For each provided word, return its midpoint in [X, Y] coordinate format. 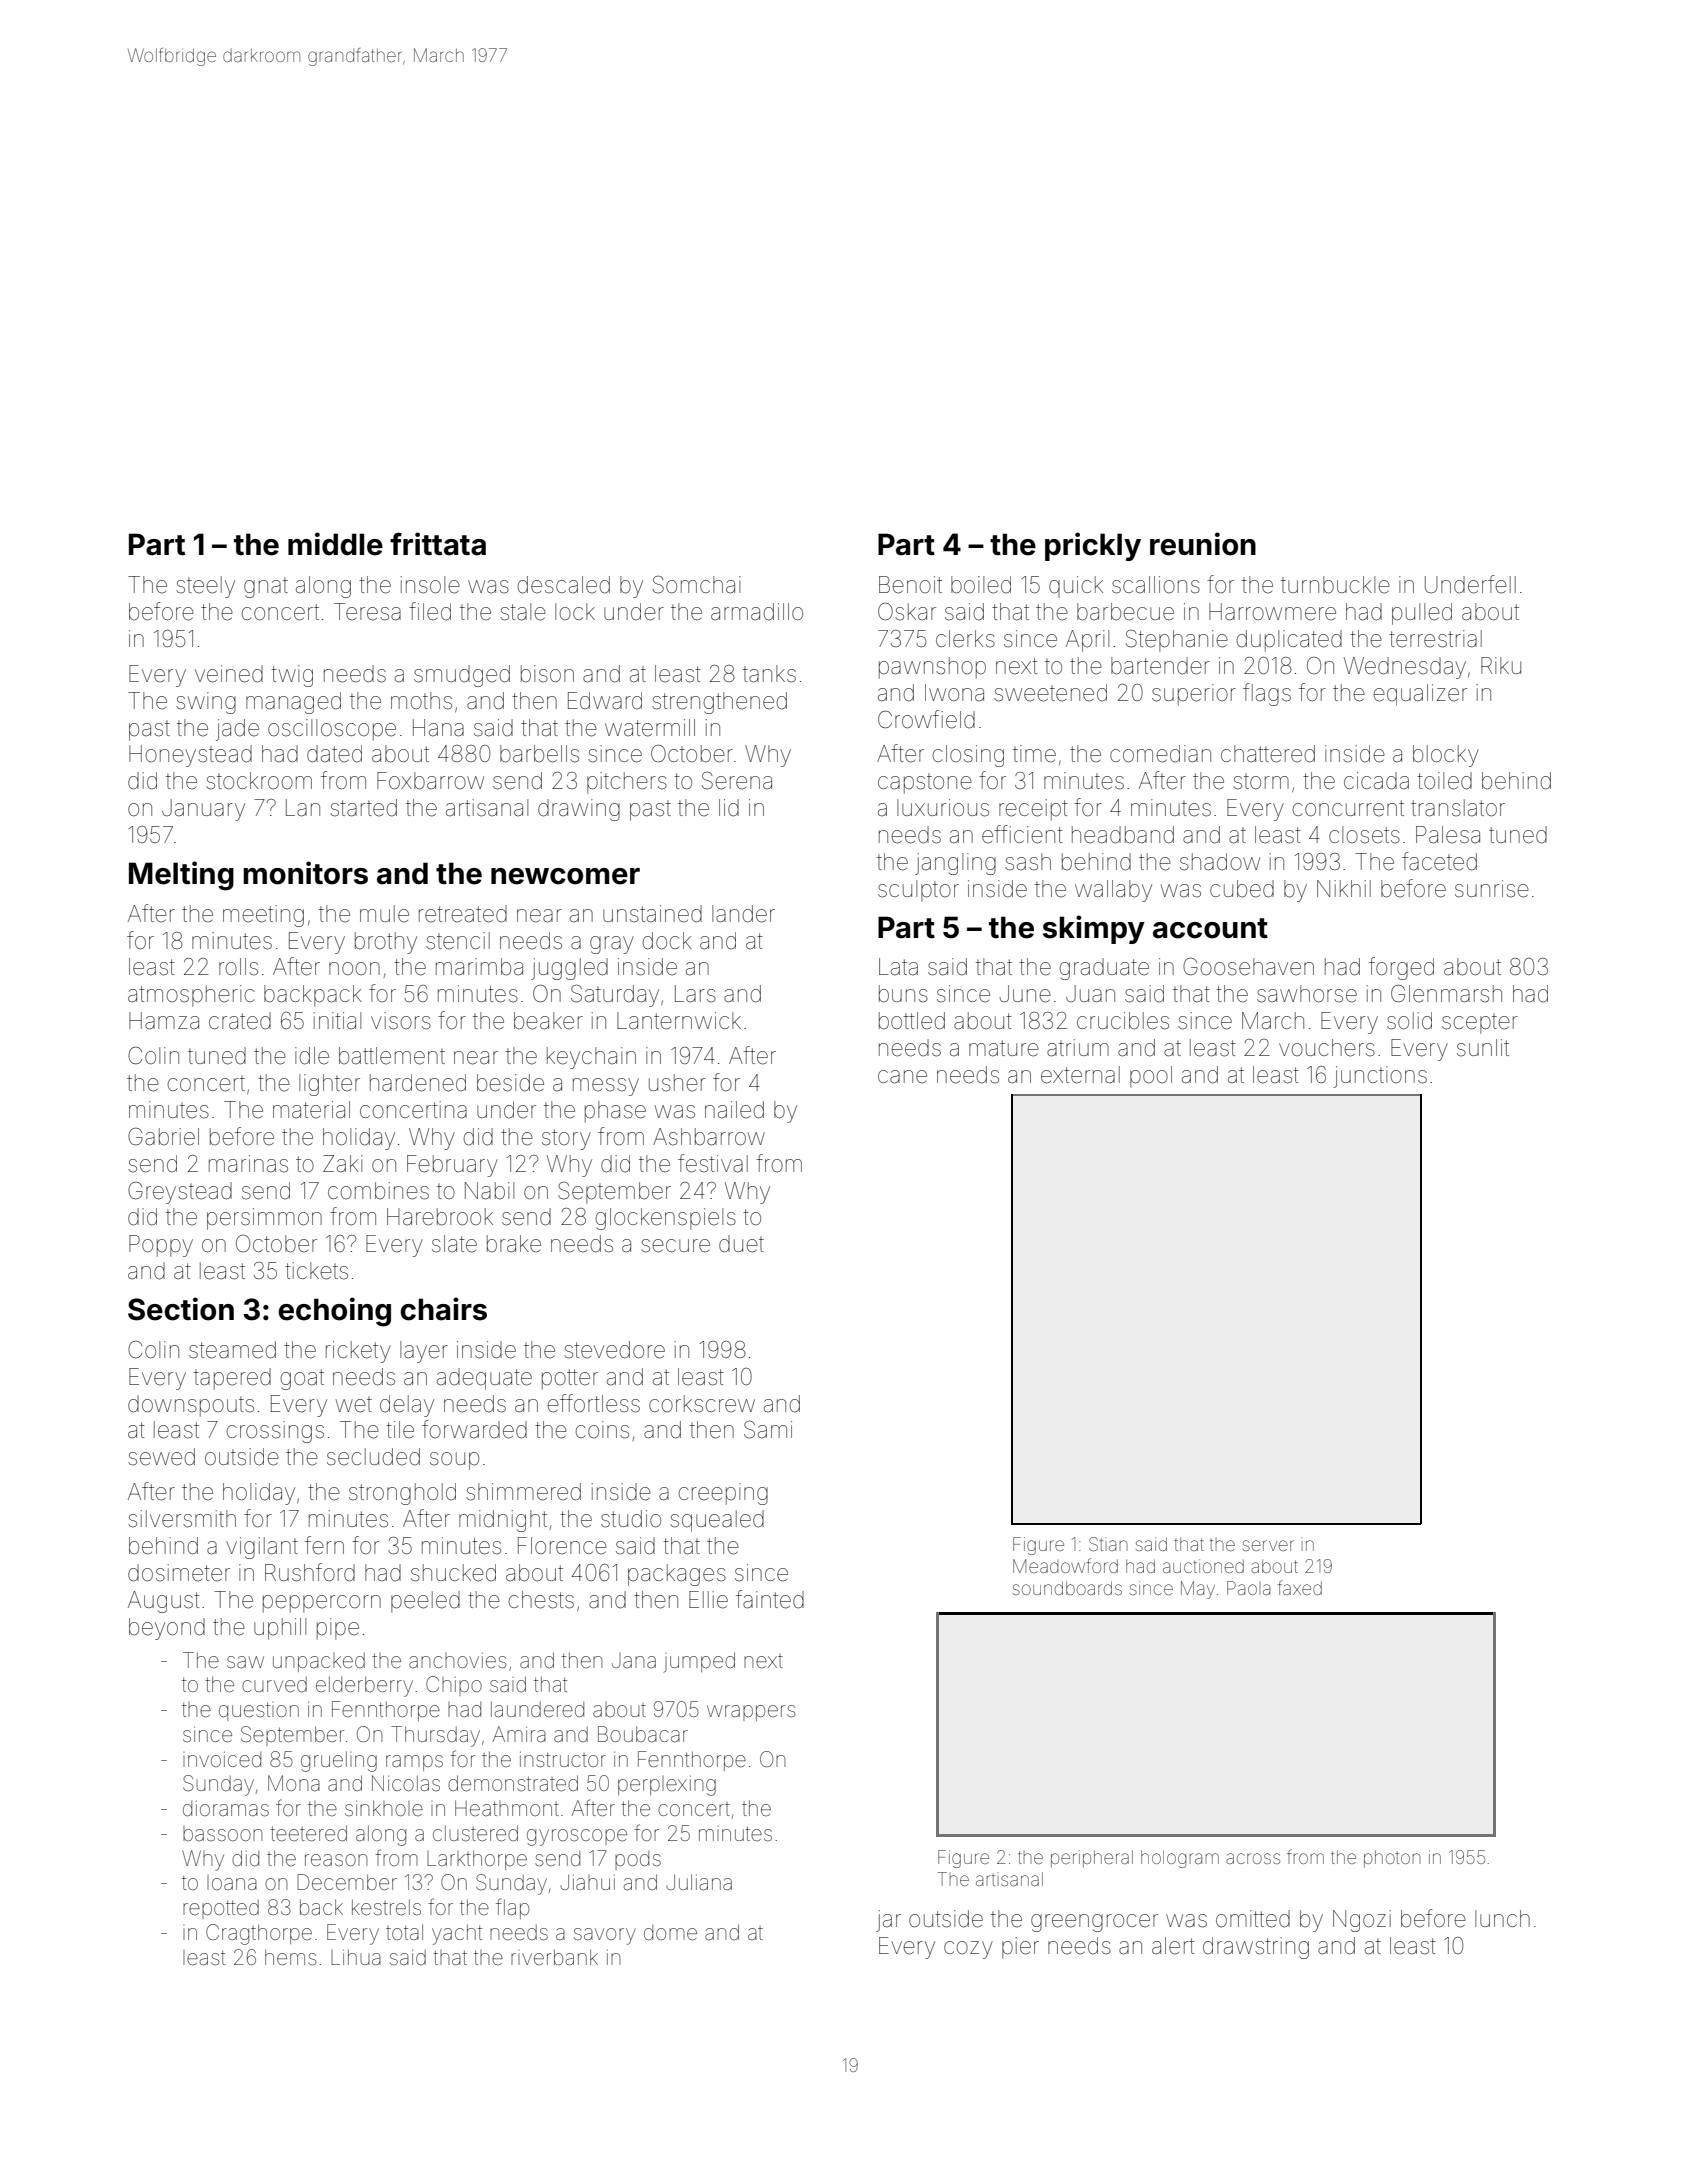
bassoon [222, 1833]
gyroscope [577, 1837]
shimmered [523, 1492]
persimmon [264, 1219]
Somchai [697, 585]
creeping [723, 1494]
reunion [1203, 544]
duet [741, 1244]
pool [1151, 1077]
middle [335, 544]
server [1268, 1545]
